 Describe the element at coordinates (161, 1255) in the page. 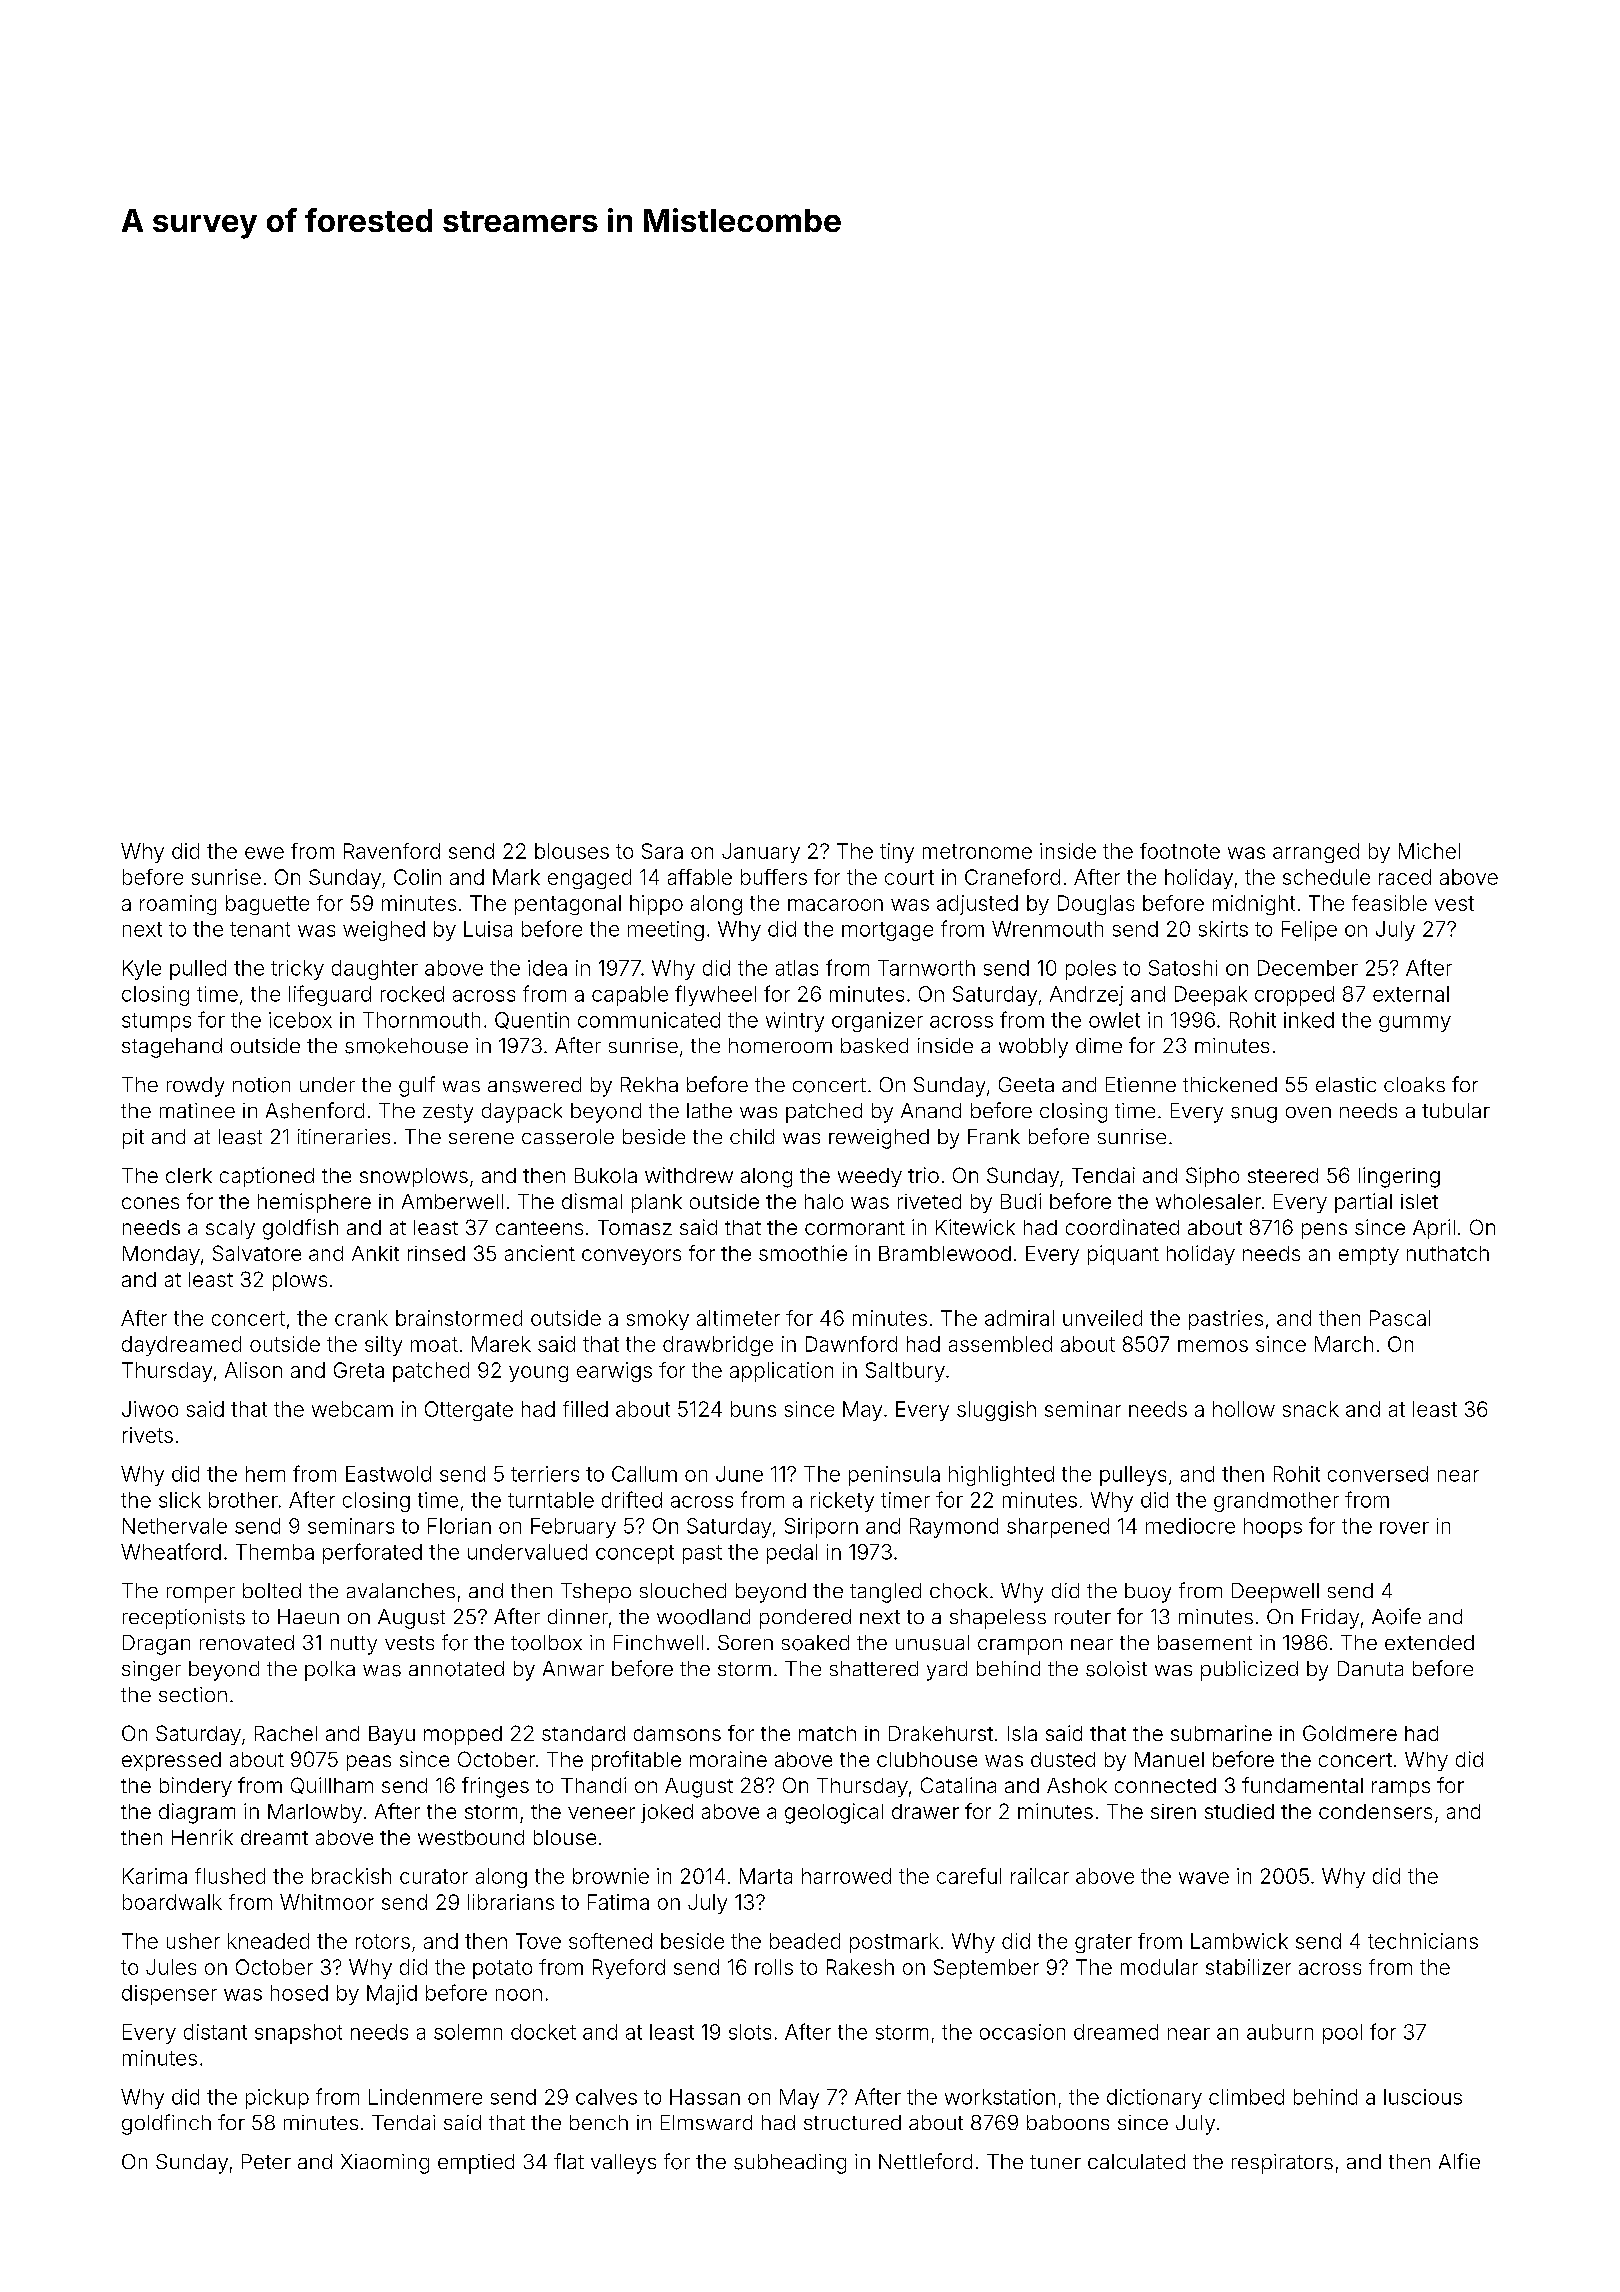

I see `Monday` at that location.
